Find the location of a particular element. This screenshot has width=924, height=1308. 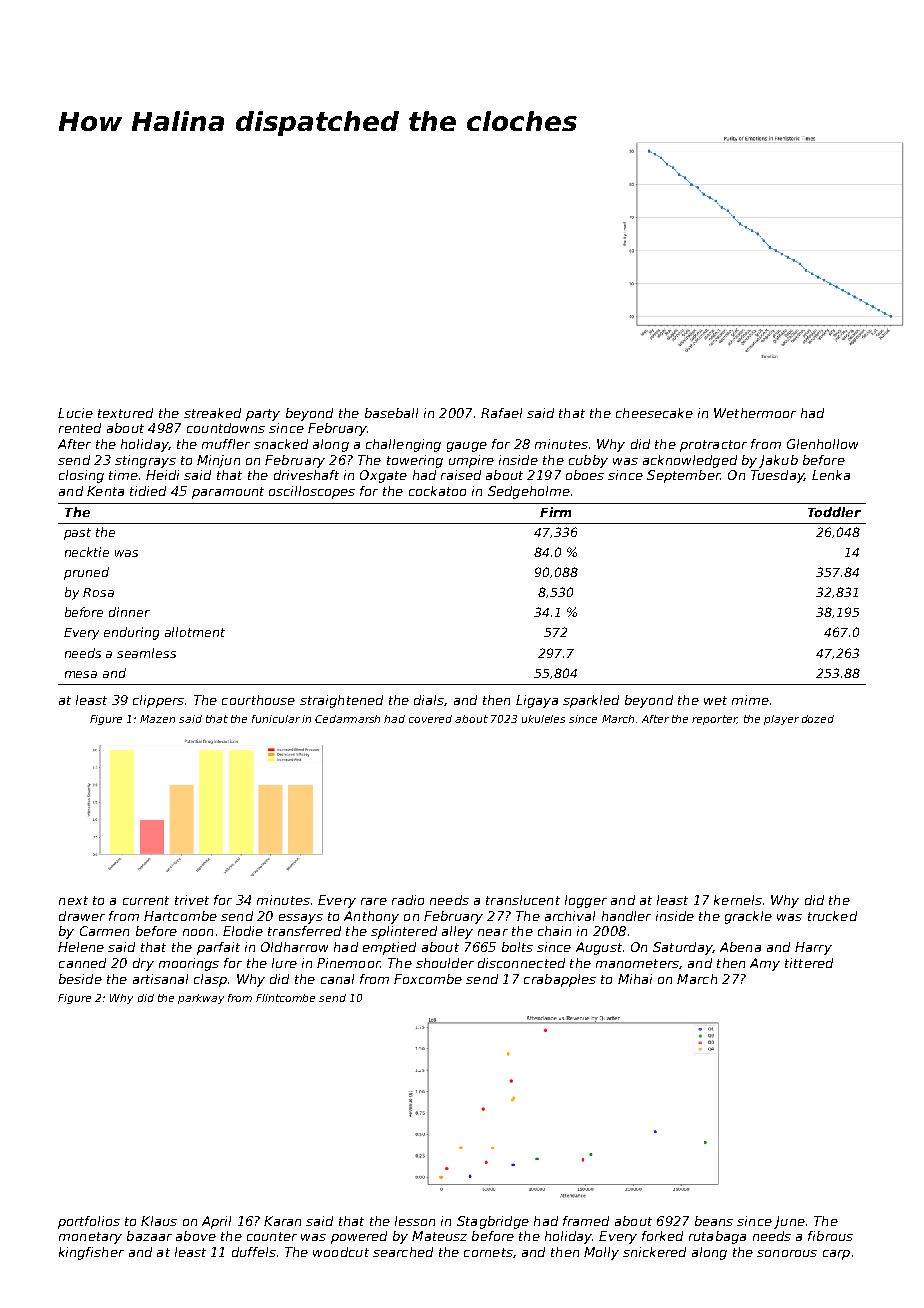

radio is located at coordinates (408, 900).
